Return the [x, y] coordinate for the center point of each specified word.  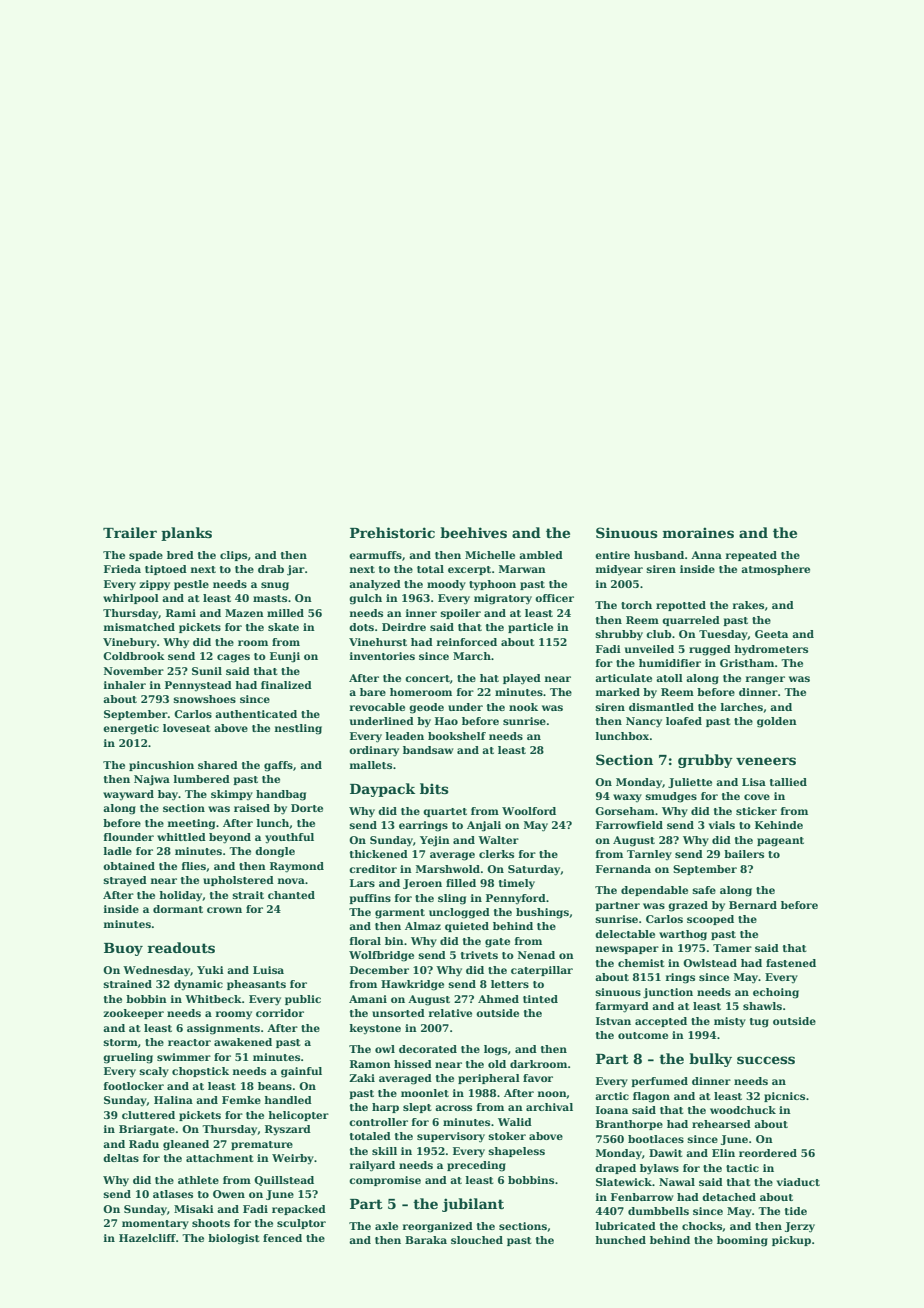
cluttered [148, 1115]
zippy [154, 585]
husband [659, 555]
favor [538, 1078]
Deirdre [404, 627]
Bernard [753, 905]
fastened [791, 963]
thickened [379, 854]
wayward [128, 795]
